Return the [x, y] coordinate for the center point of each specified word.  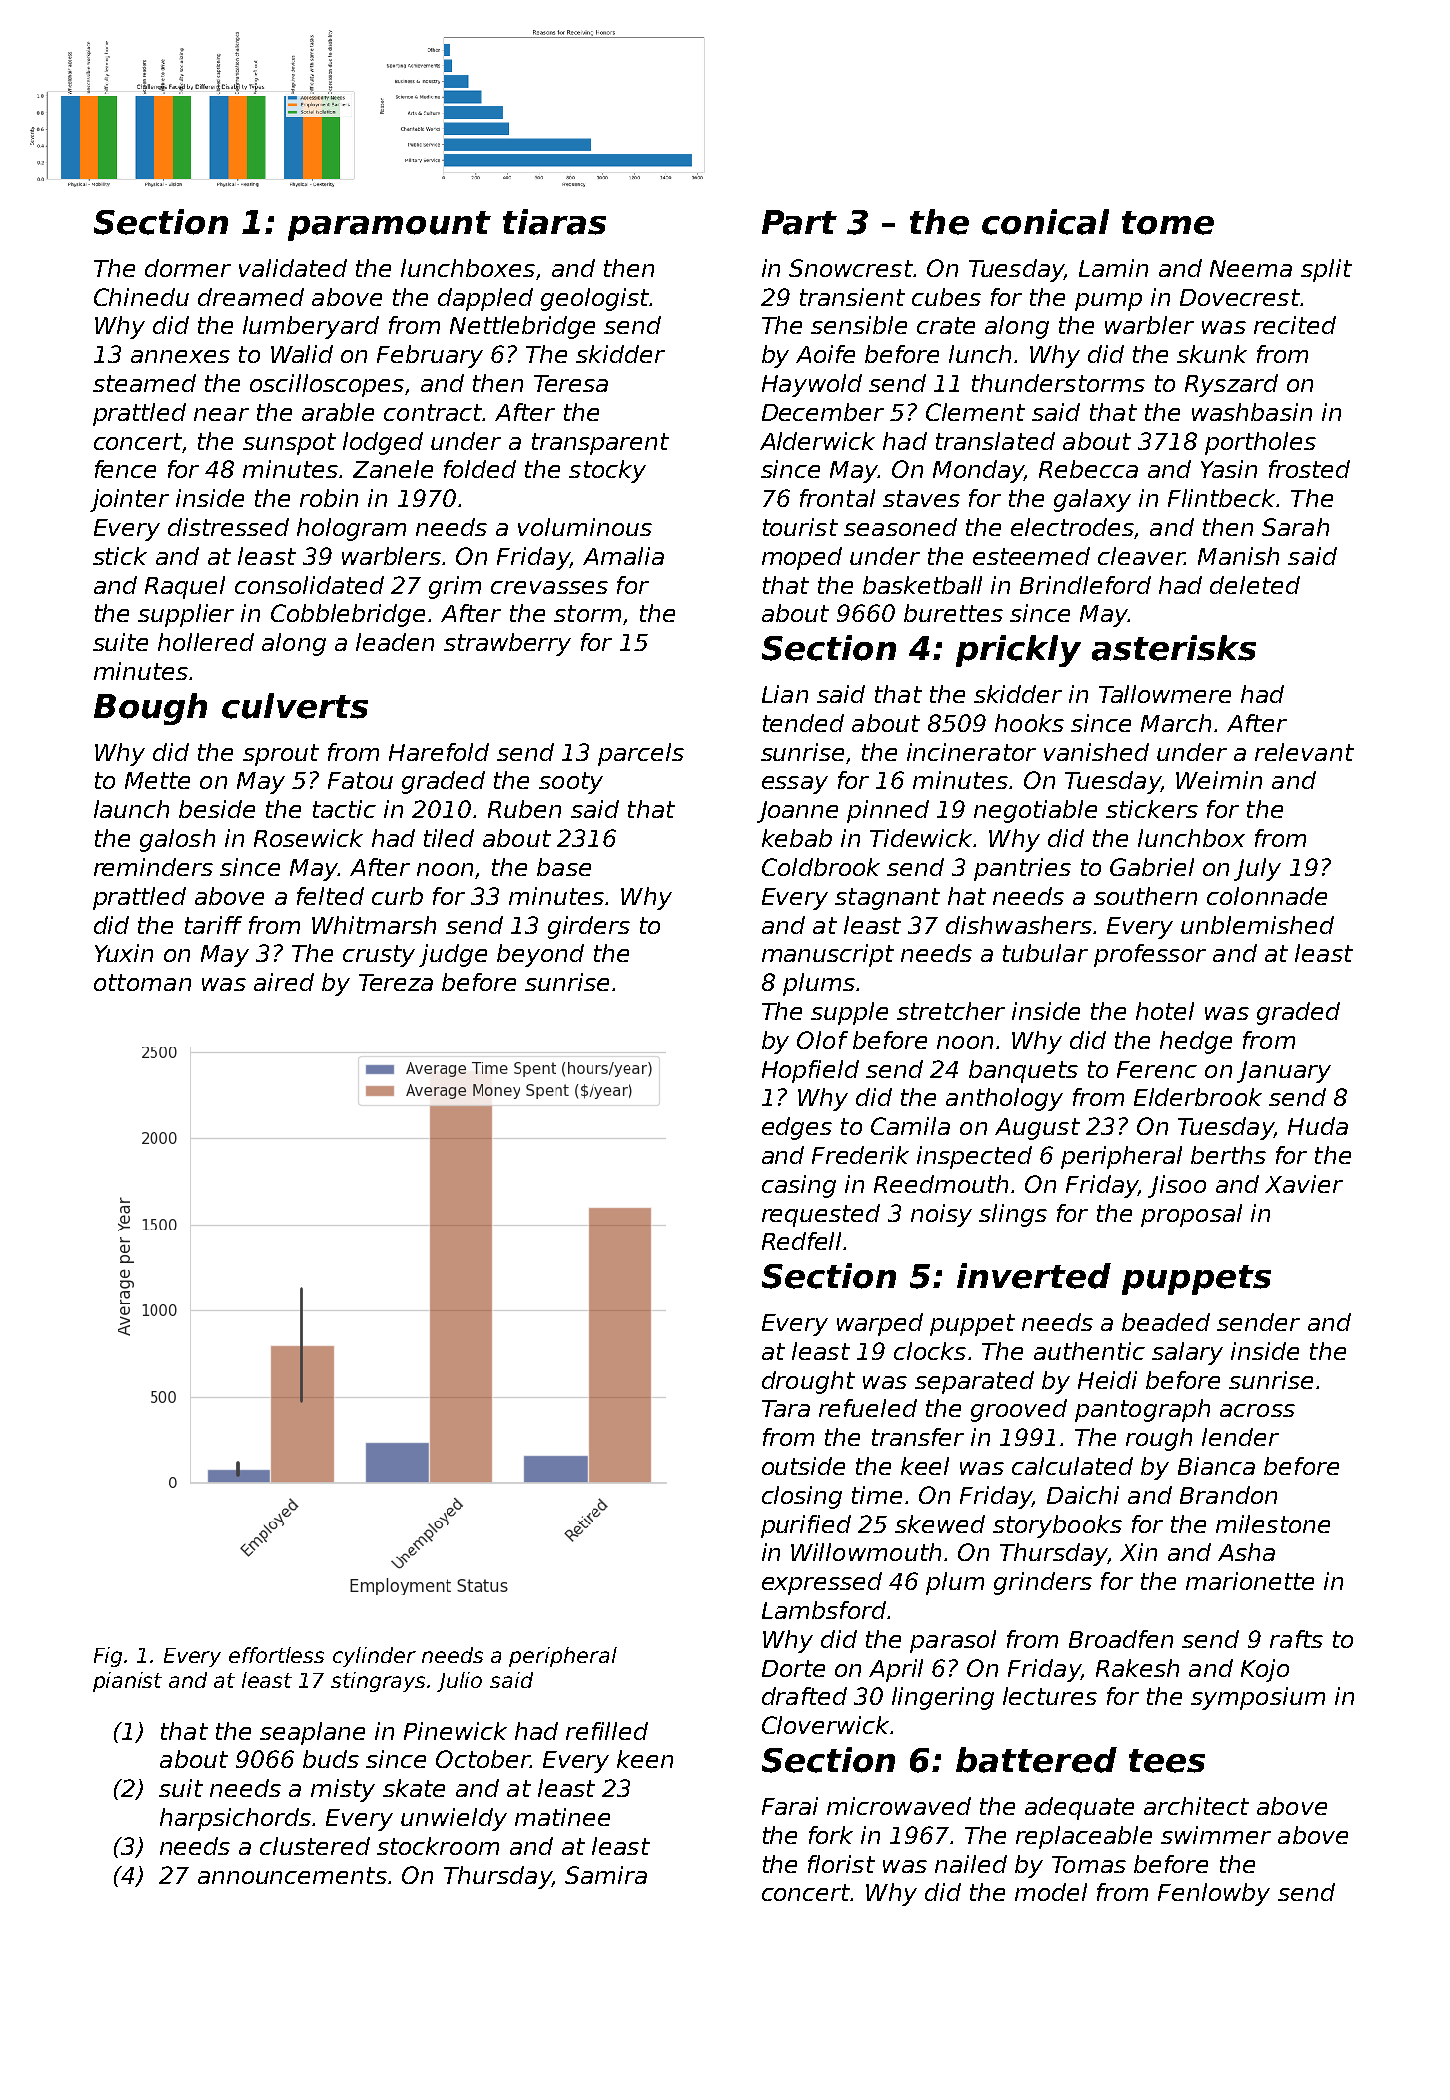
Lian [785, 694]
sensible [859, 325]
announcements [292, 1875]
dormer [188, 268]
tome [1168, 223]
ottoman [142, 982]
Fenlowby [1214, 1894]
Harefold [439, 752]
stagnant [887, 899]
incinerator [971, 752]
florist [841, 1864]
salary [1187, 1353]
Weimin [1219, 780]
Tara [786, 1408]
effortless [276, 1655]
